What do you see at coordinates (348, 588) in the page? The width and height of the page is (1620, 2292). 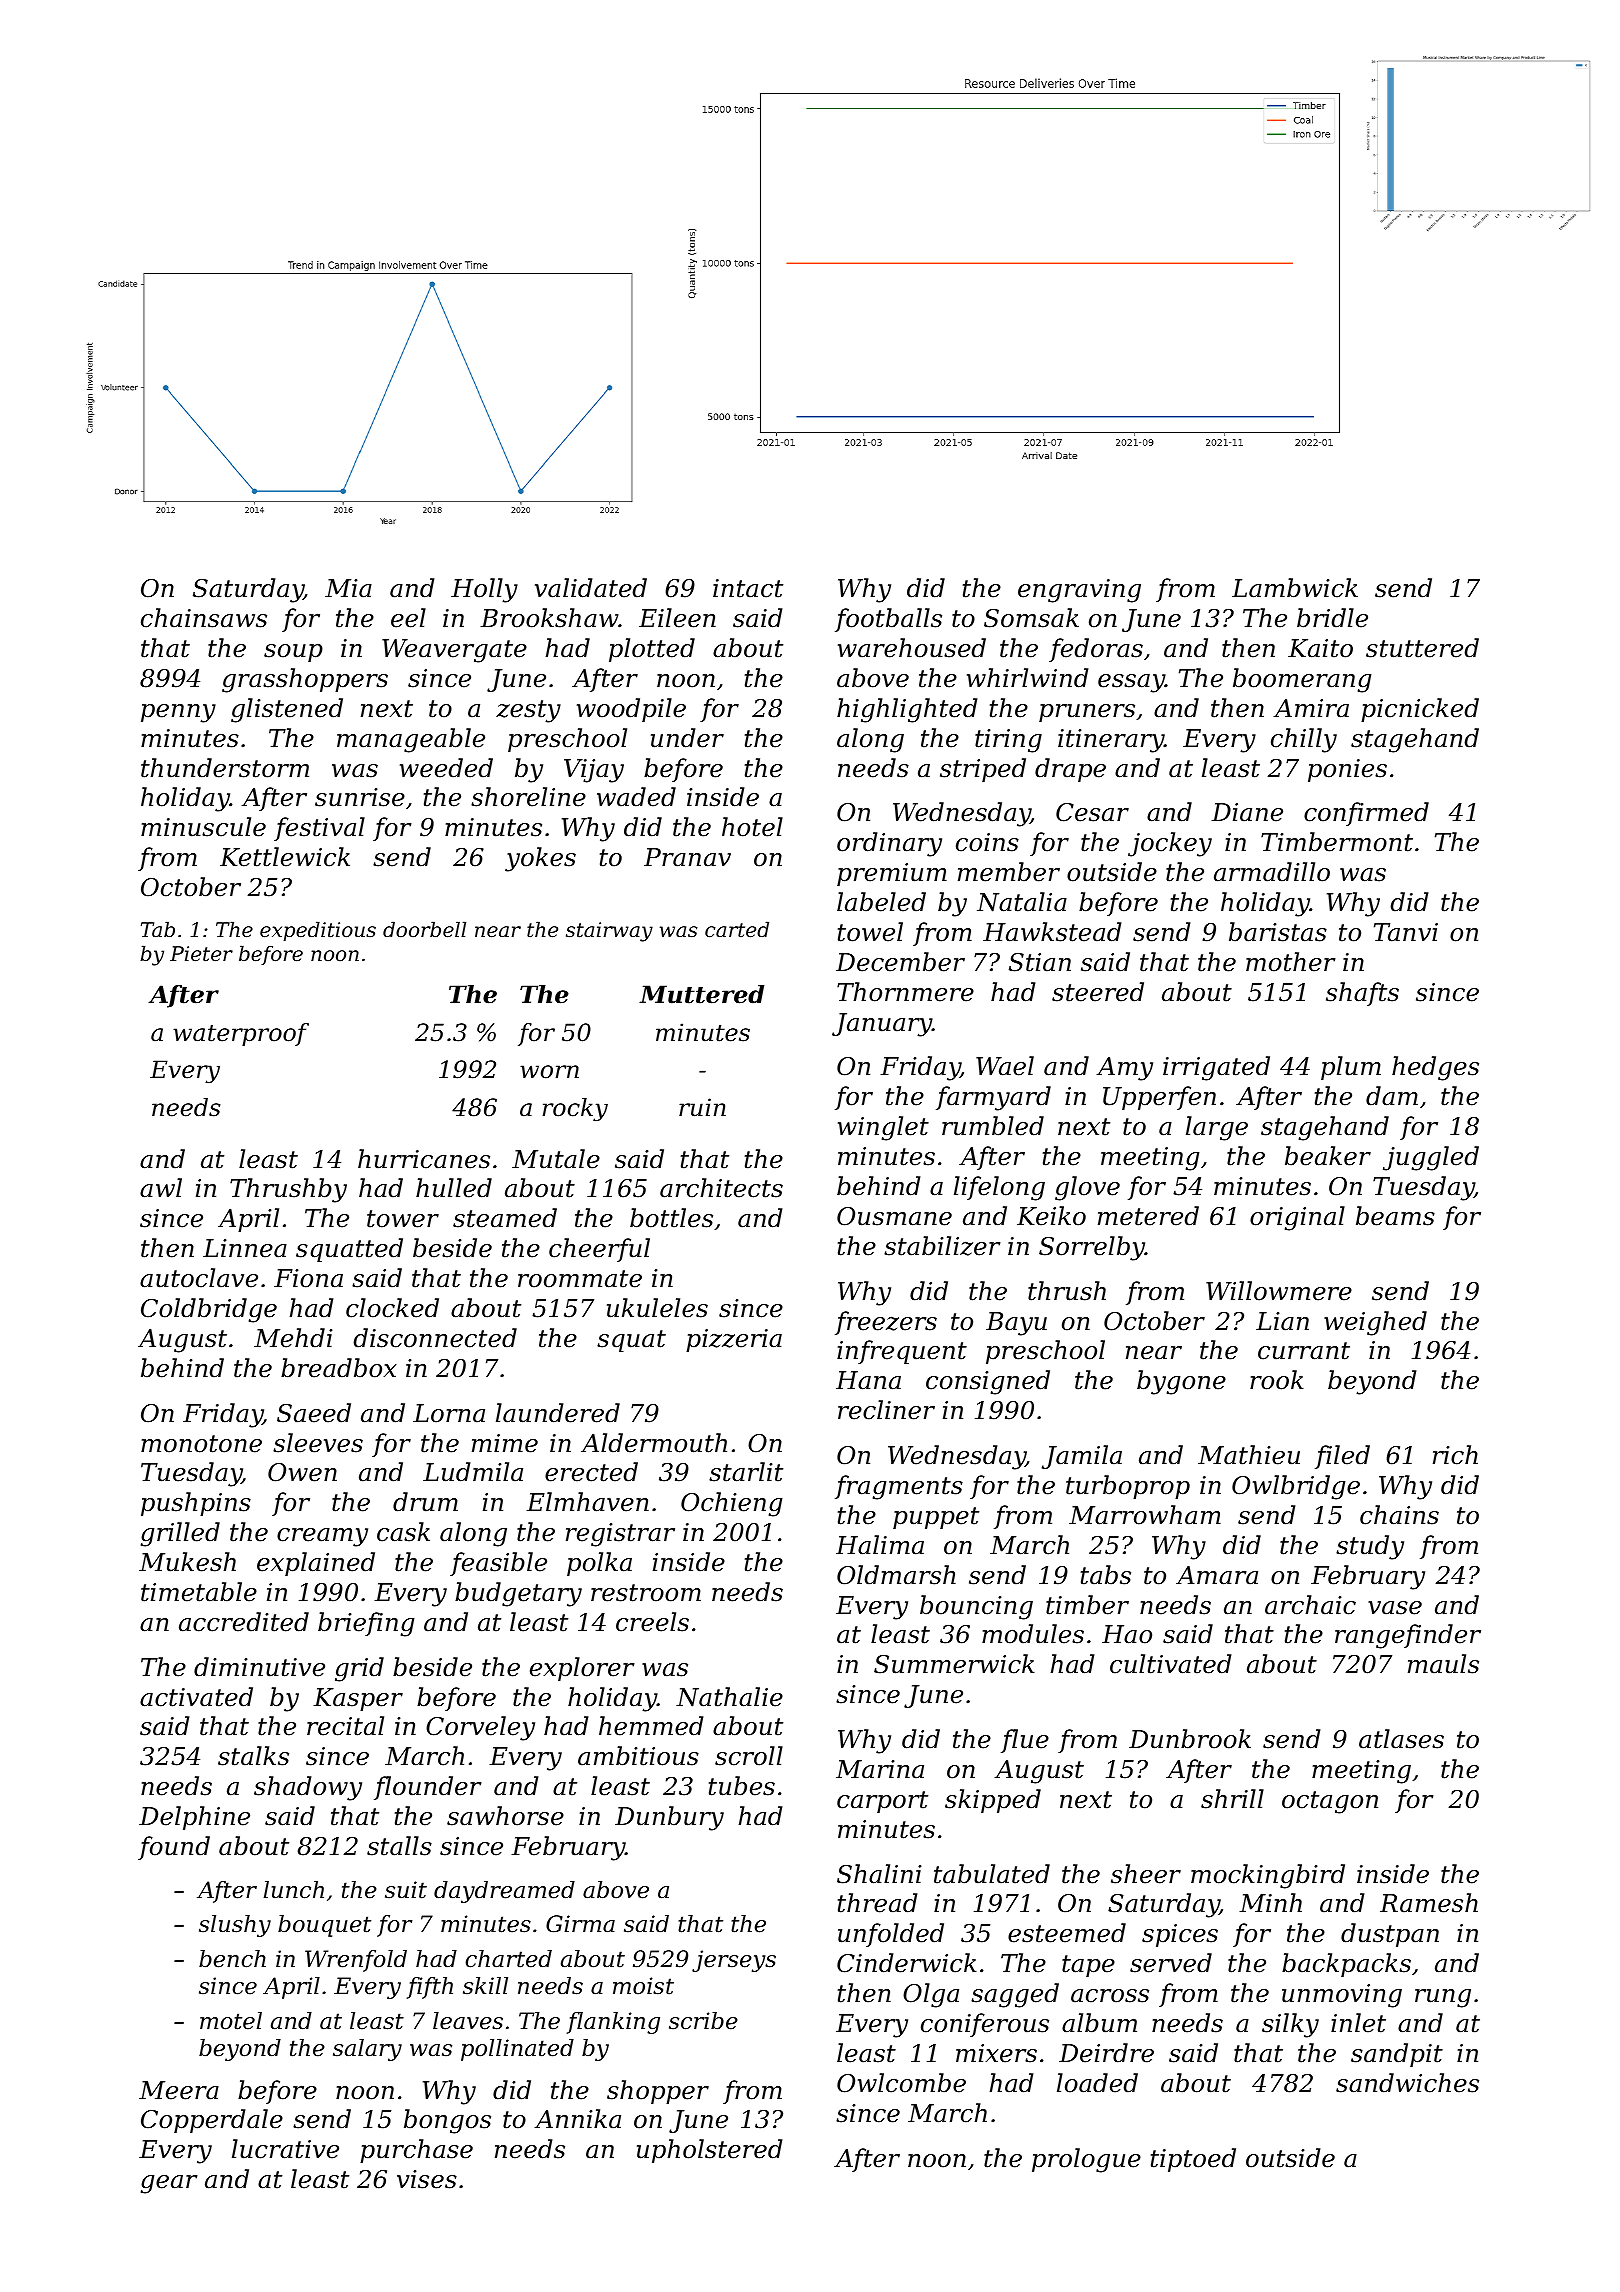 I see `Mia` at bounding box center [348, 588].
